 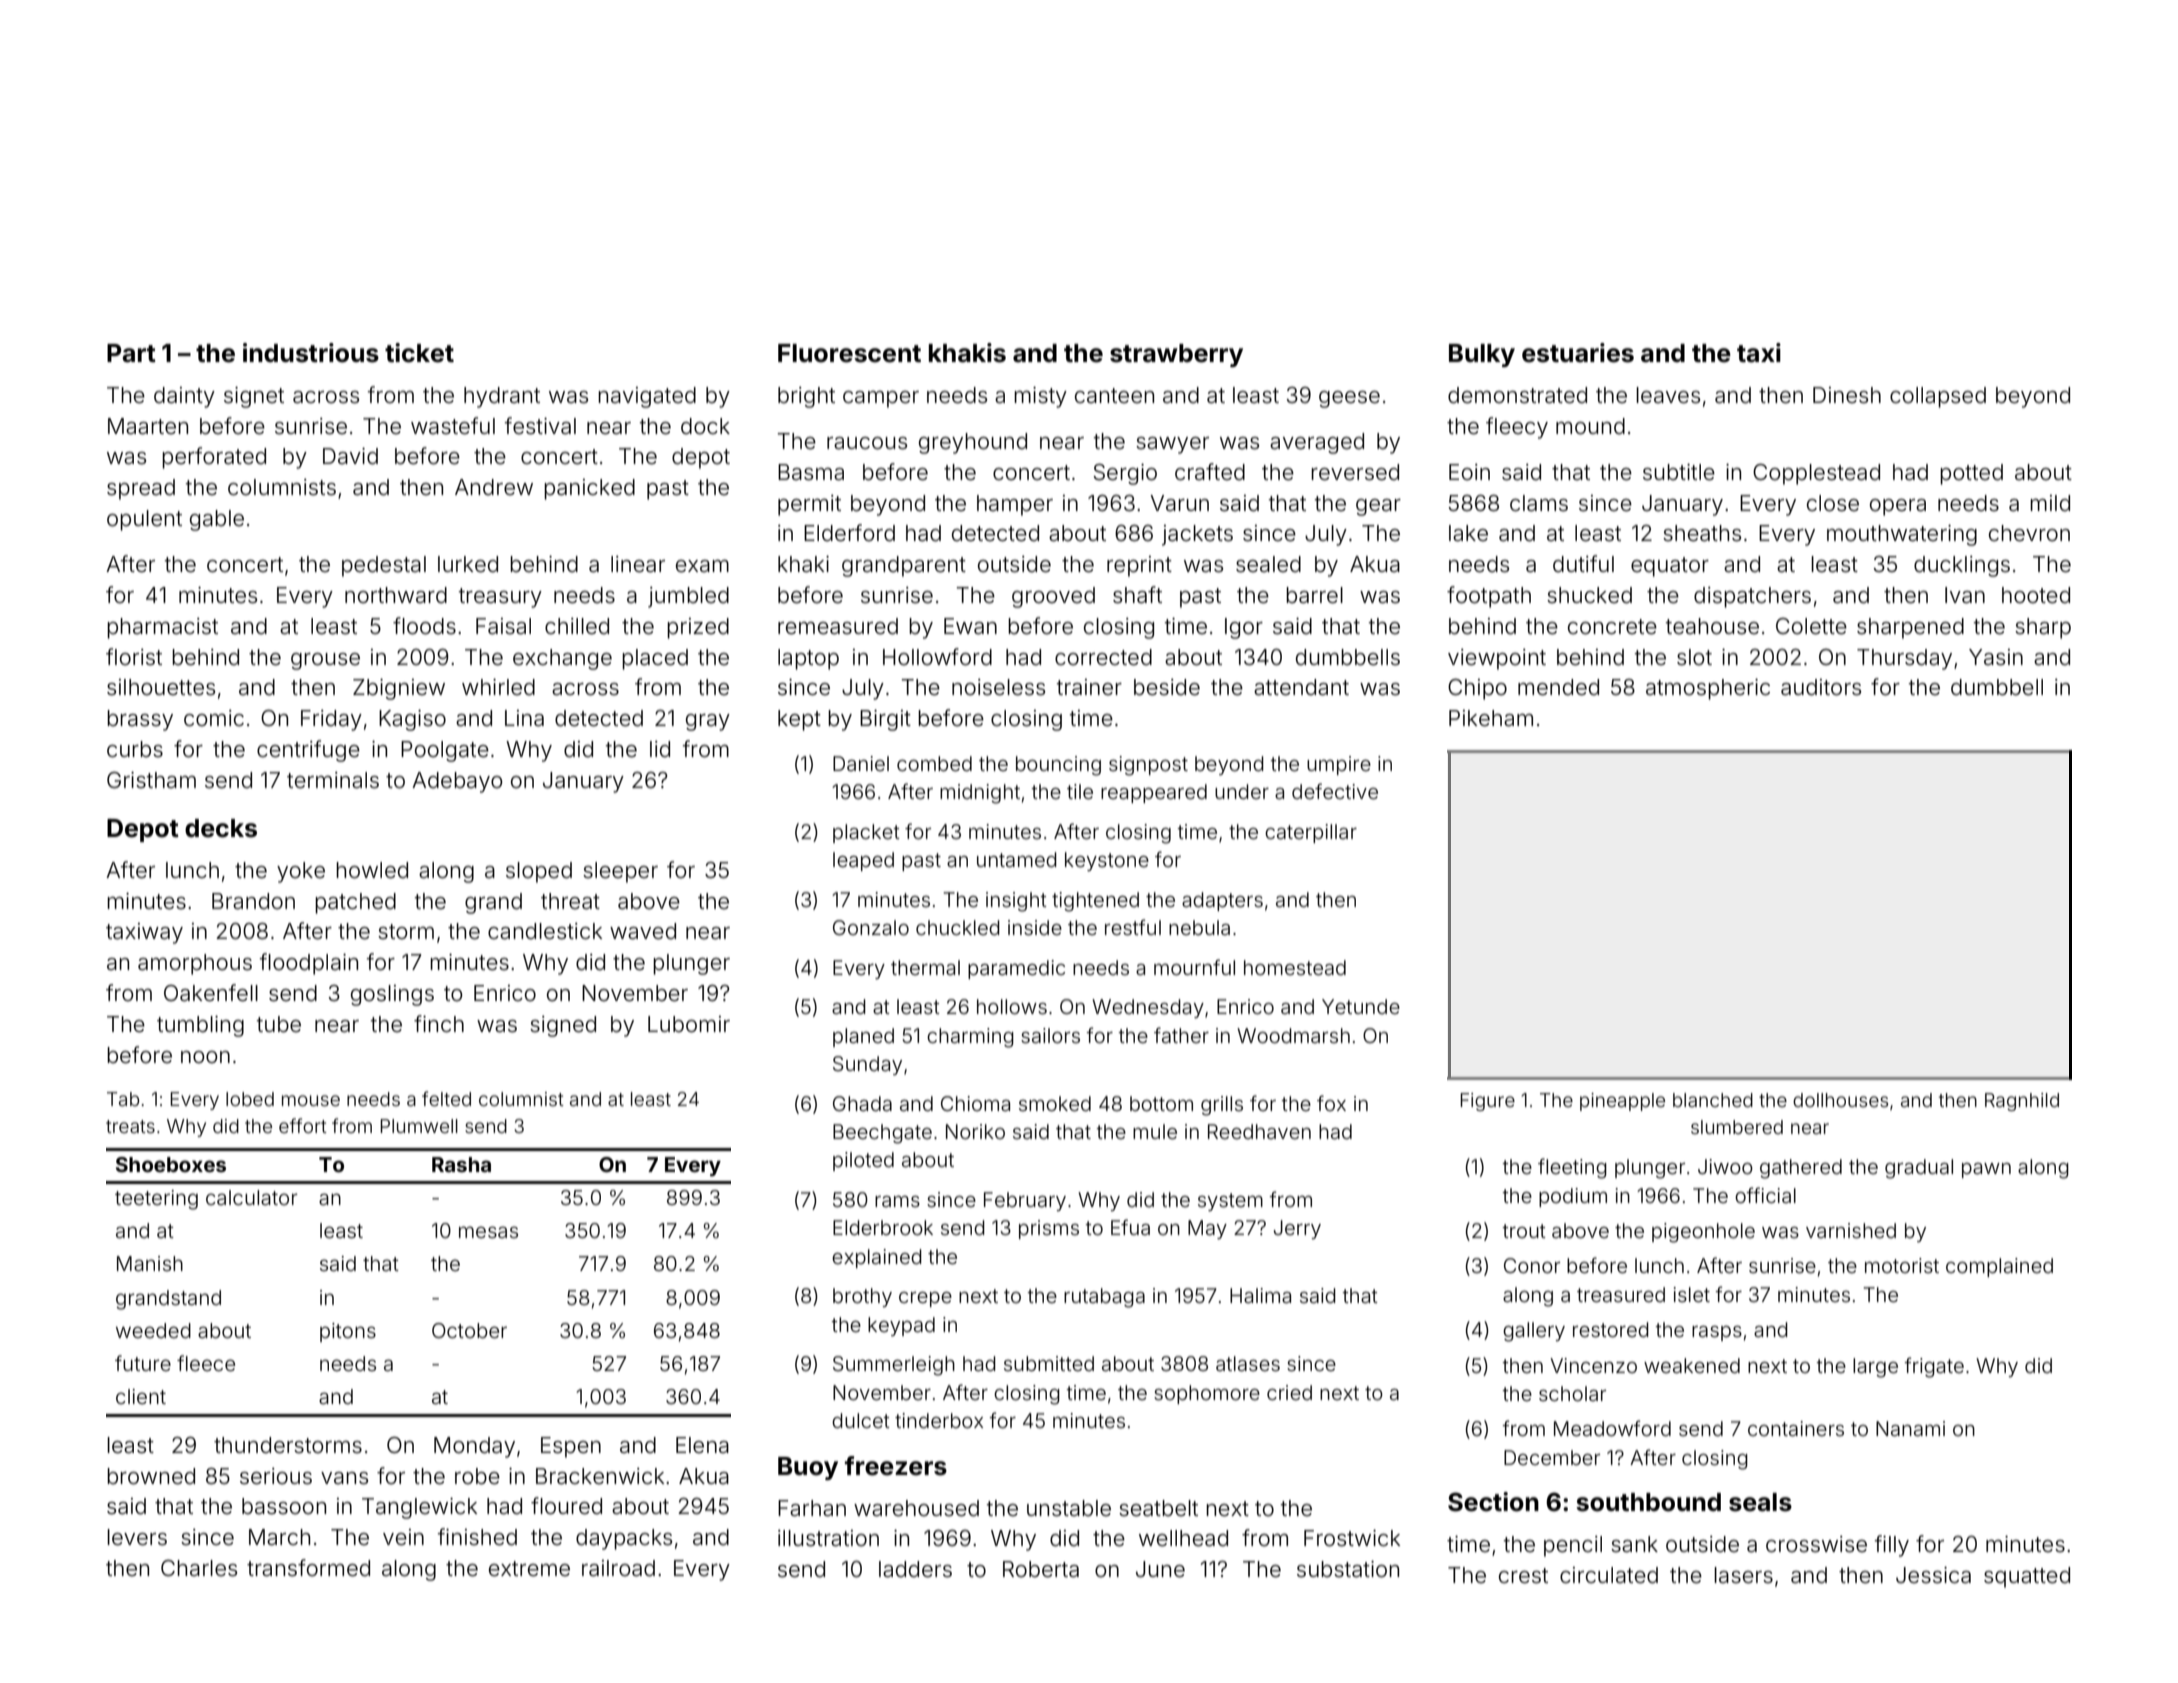 I want to click on crafted, so click(x=1210, y=472).
